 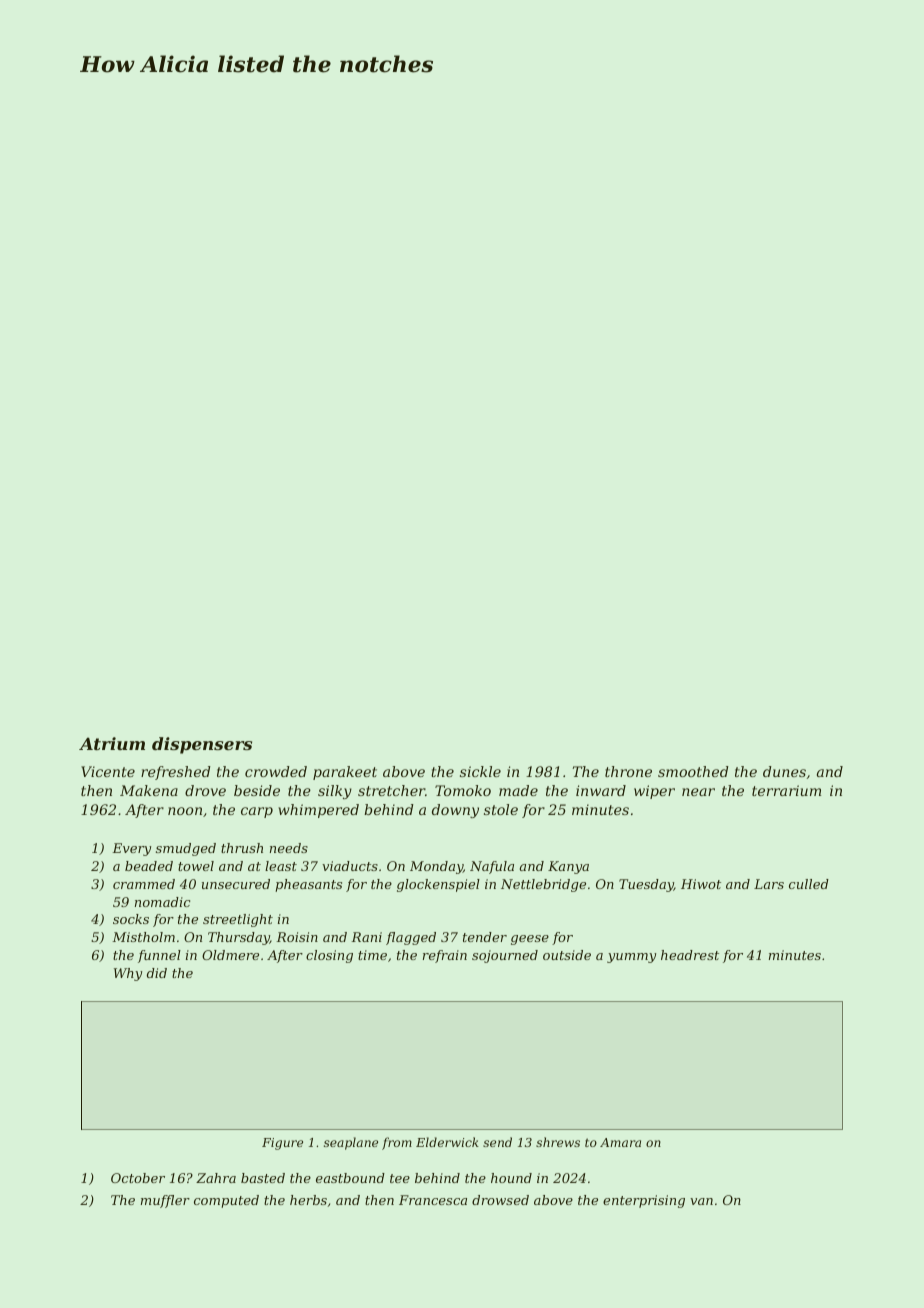 What do you see at coordinates (701, 884) in the document?
I see `Hiwot` at bounding box center [701, 884].
